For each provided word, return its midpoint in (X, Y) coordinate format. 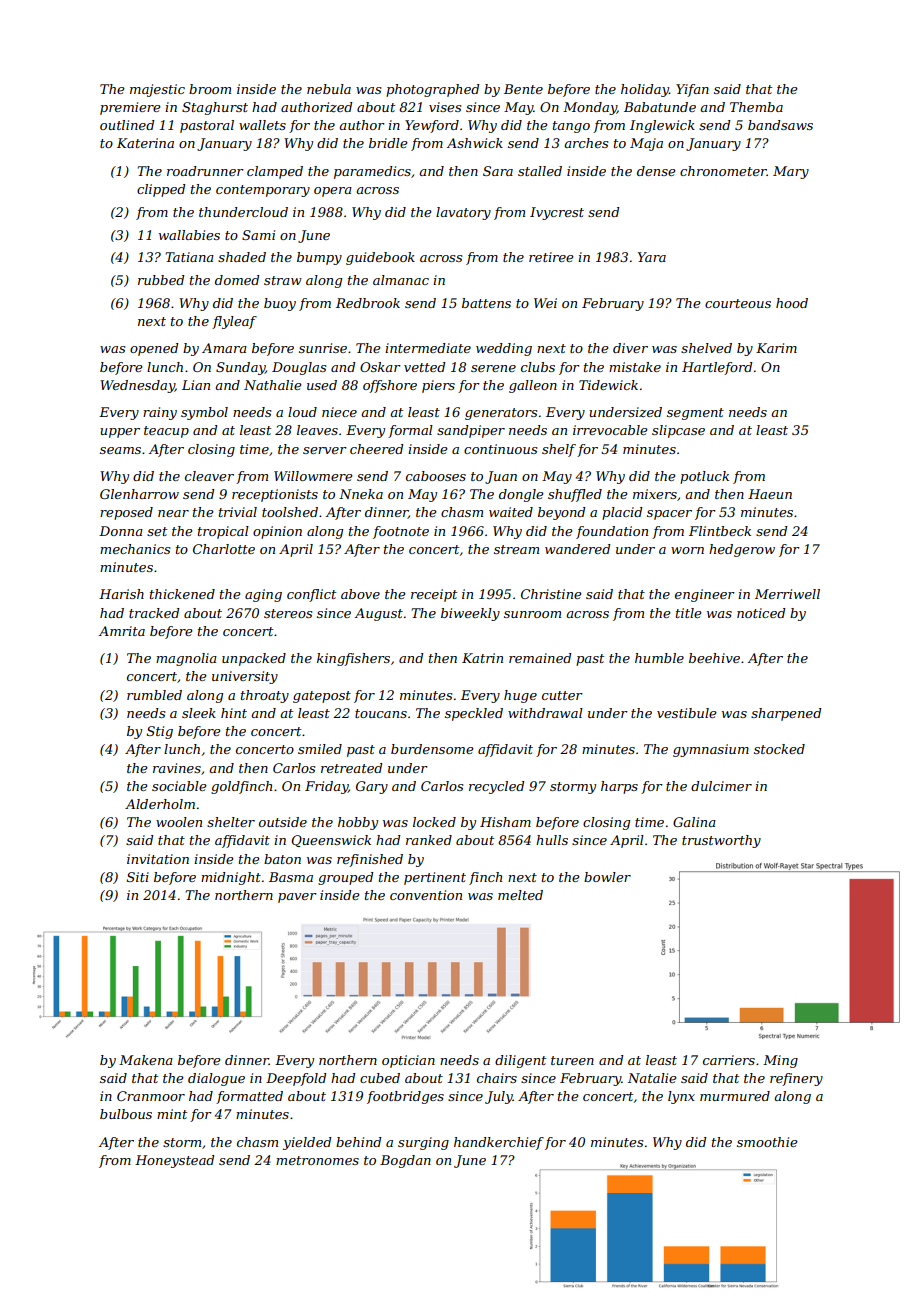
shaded (242, 257)
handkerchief (499, 1143)
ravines (177, 768)
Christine (551, 594)
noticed (761, 613)
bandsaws (780, 125)
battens (486, 303)
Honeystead (174, 1161)
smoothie (767, 1142)
